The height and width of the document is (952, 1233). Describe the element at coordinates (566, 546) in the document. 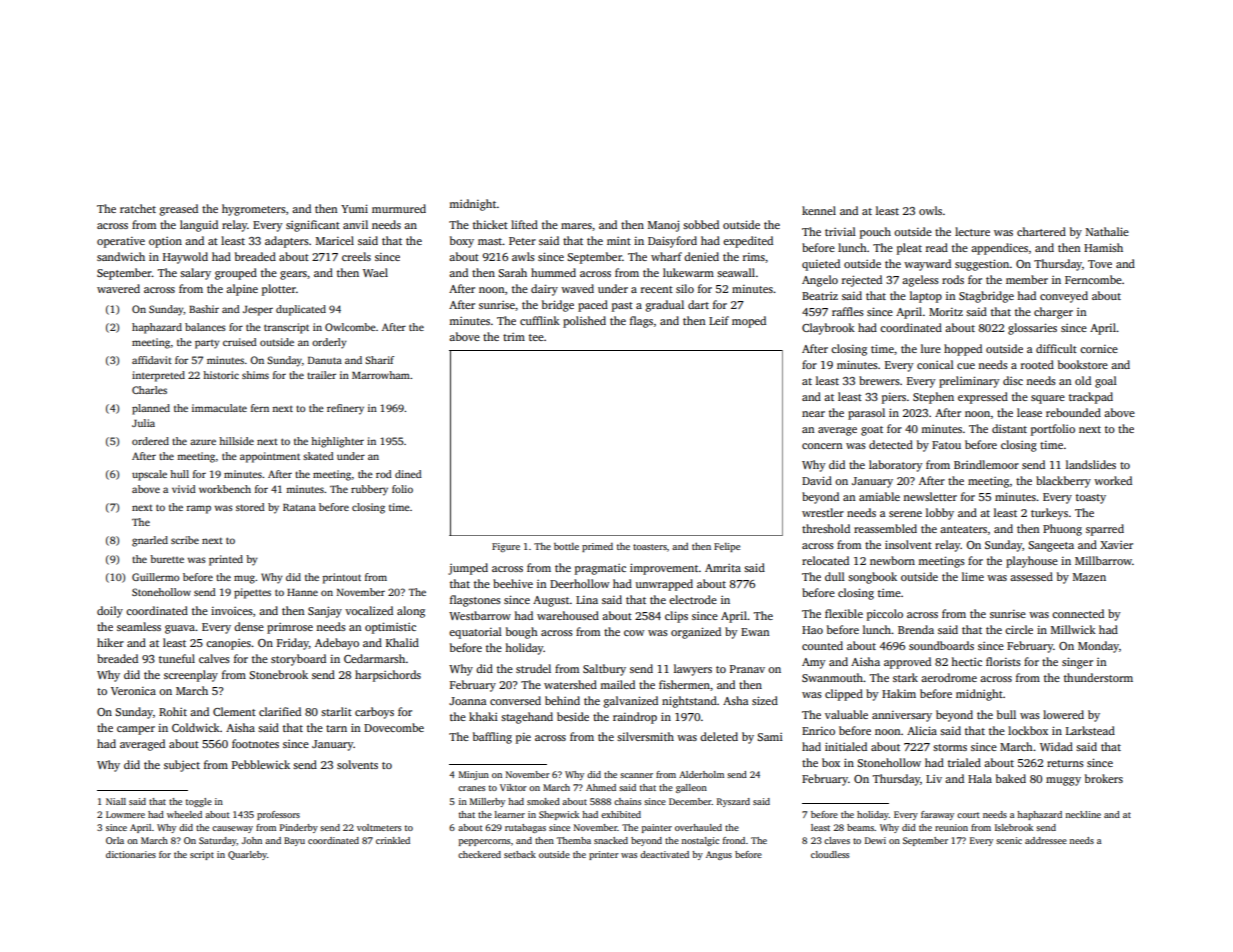

I see `bottle` at that location.
